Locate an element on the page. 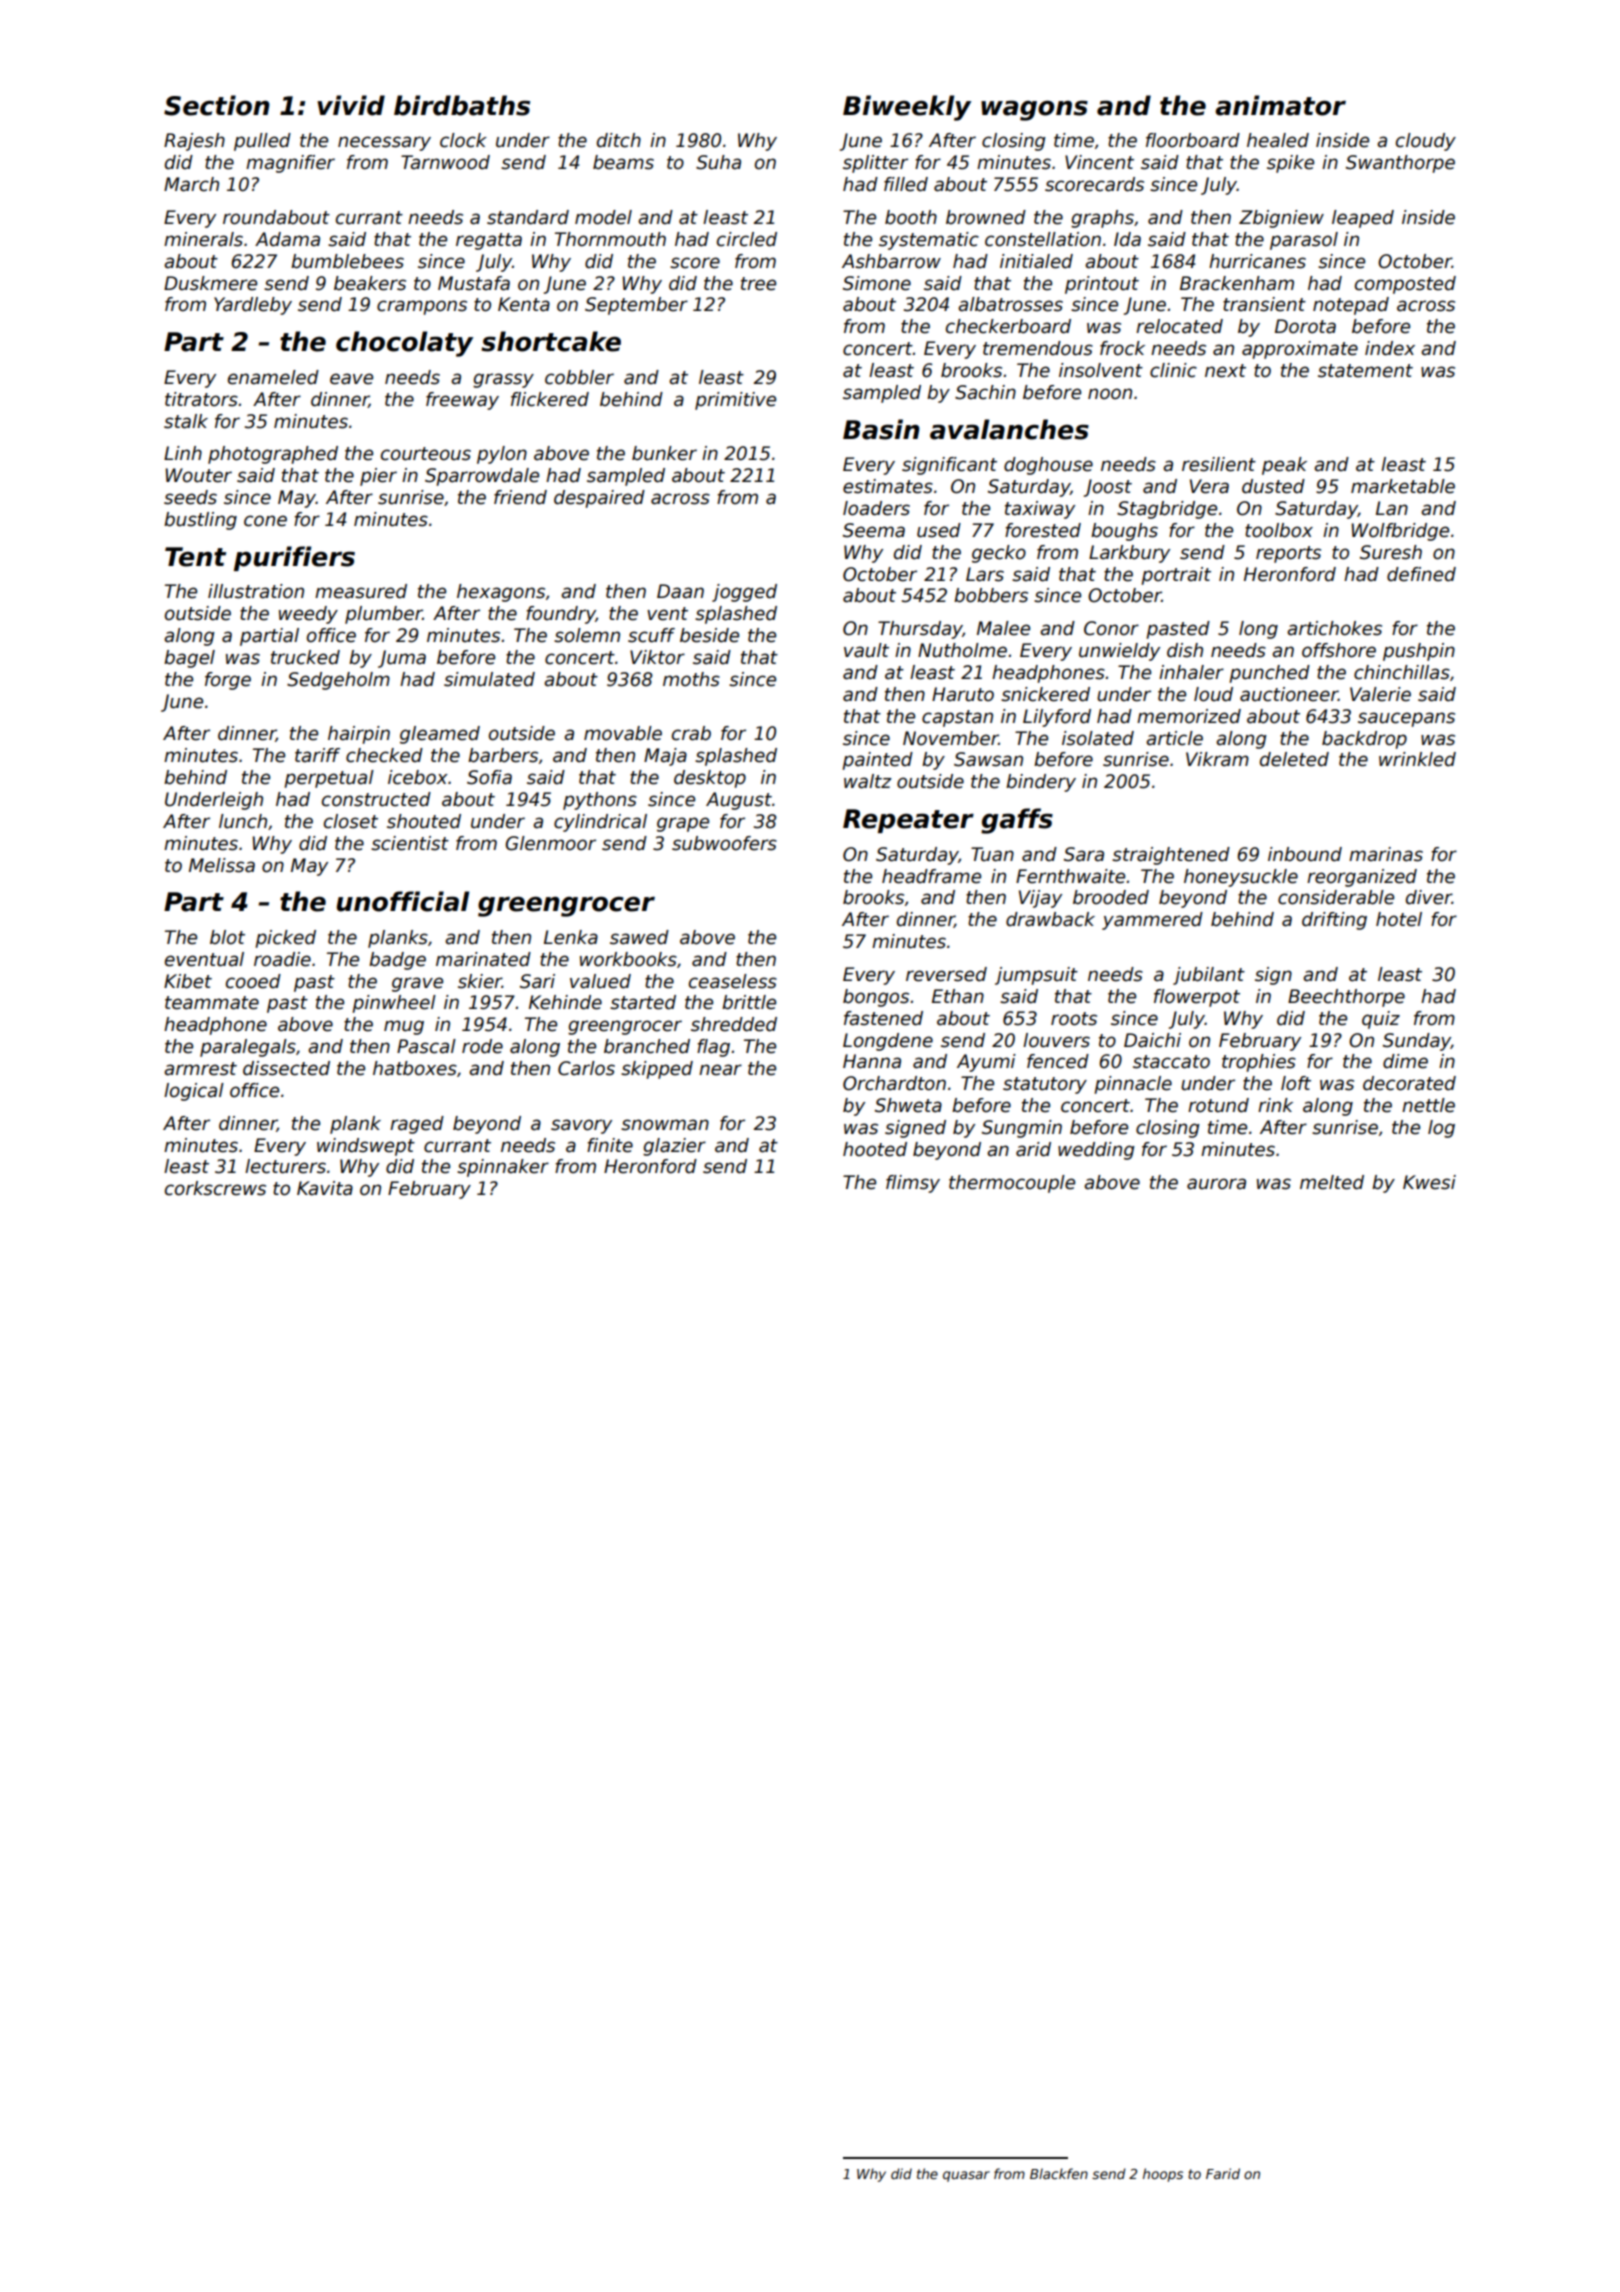  aurora is located at coordinates (1216, 1184).
